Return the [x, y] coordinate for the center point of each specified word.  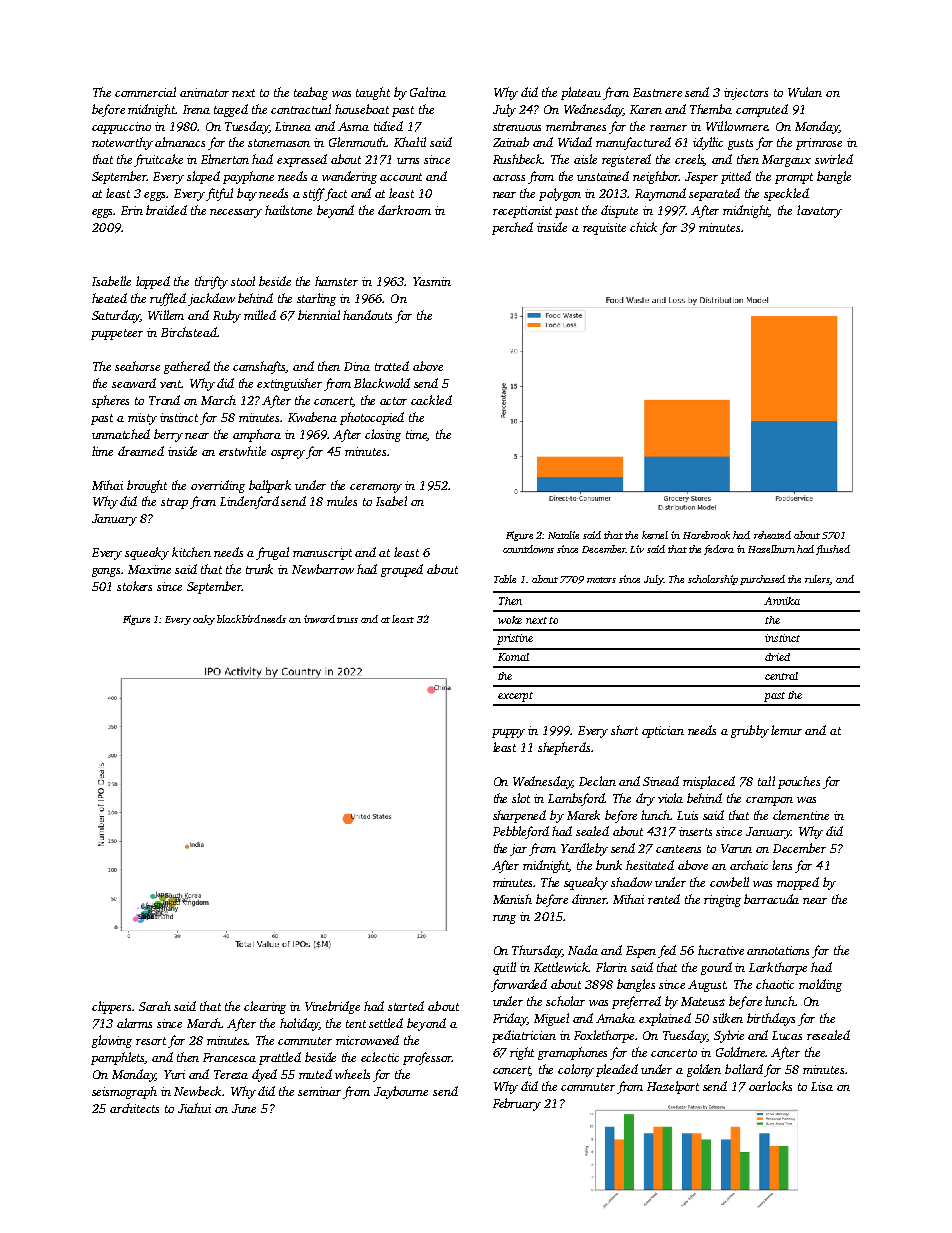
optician [663, 732]
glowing [112, 1041]
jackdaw [211, 299]
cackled [431, 400]
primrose [819, 144]
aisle [585, 159]
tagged [231, 110]
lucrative [721, 950]
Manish [512, 899]
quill [504, 968]
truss [347, 620]
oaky [204, 620]
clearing [265, 1007]
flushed [833, 550]
